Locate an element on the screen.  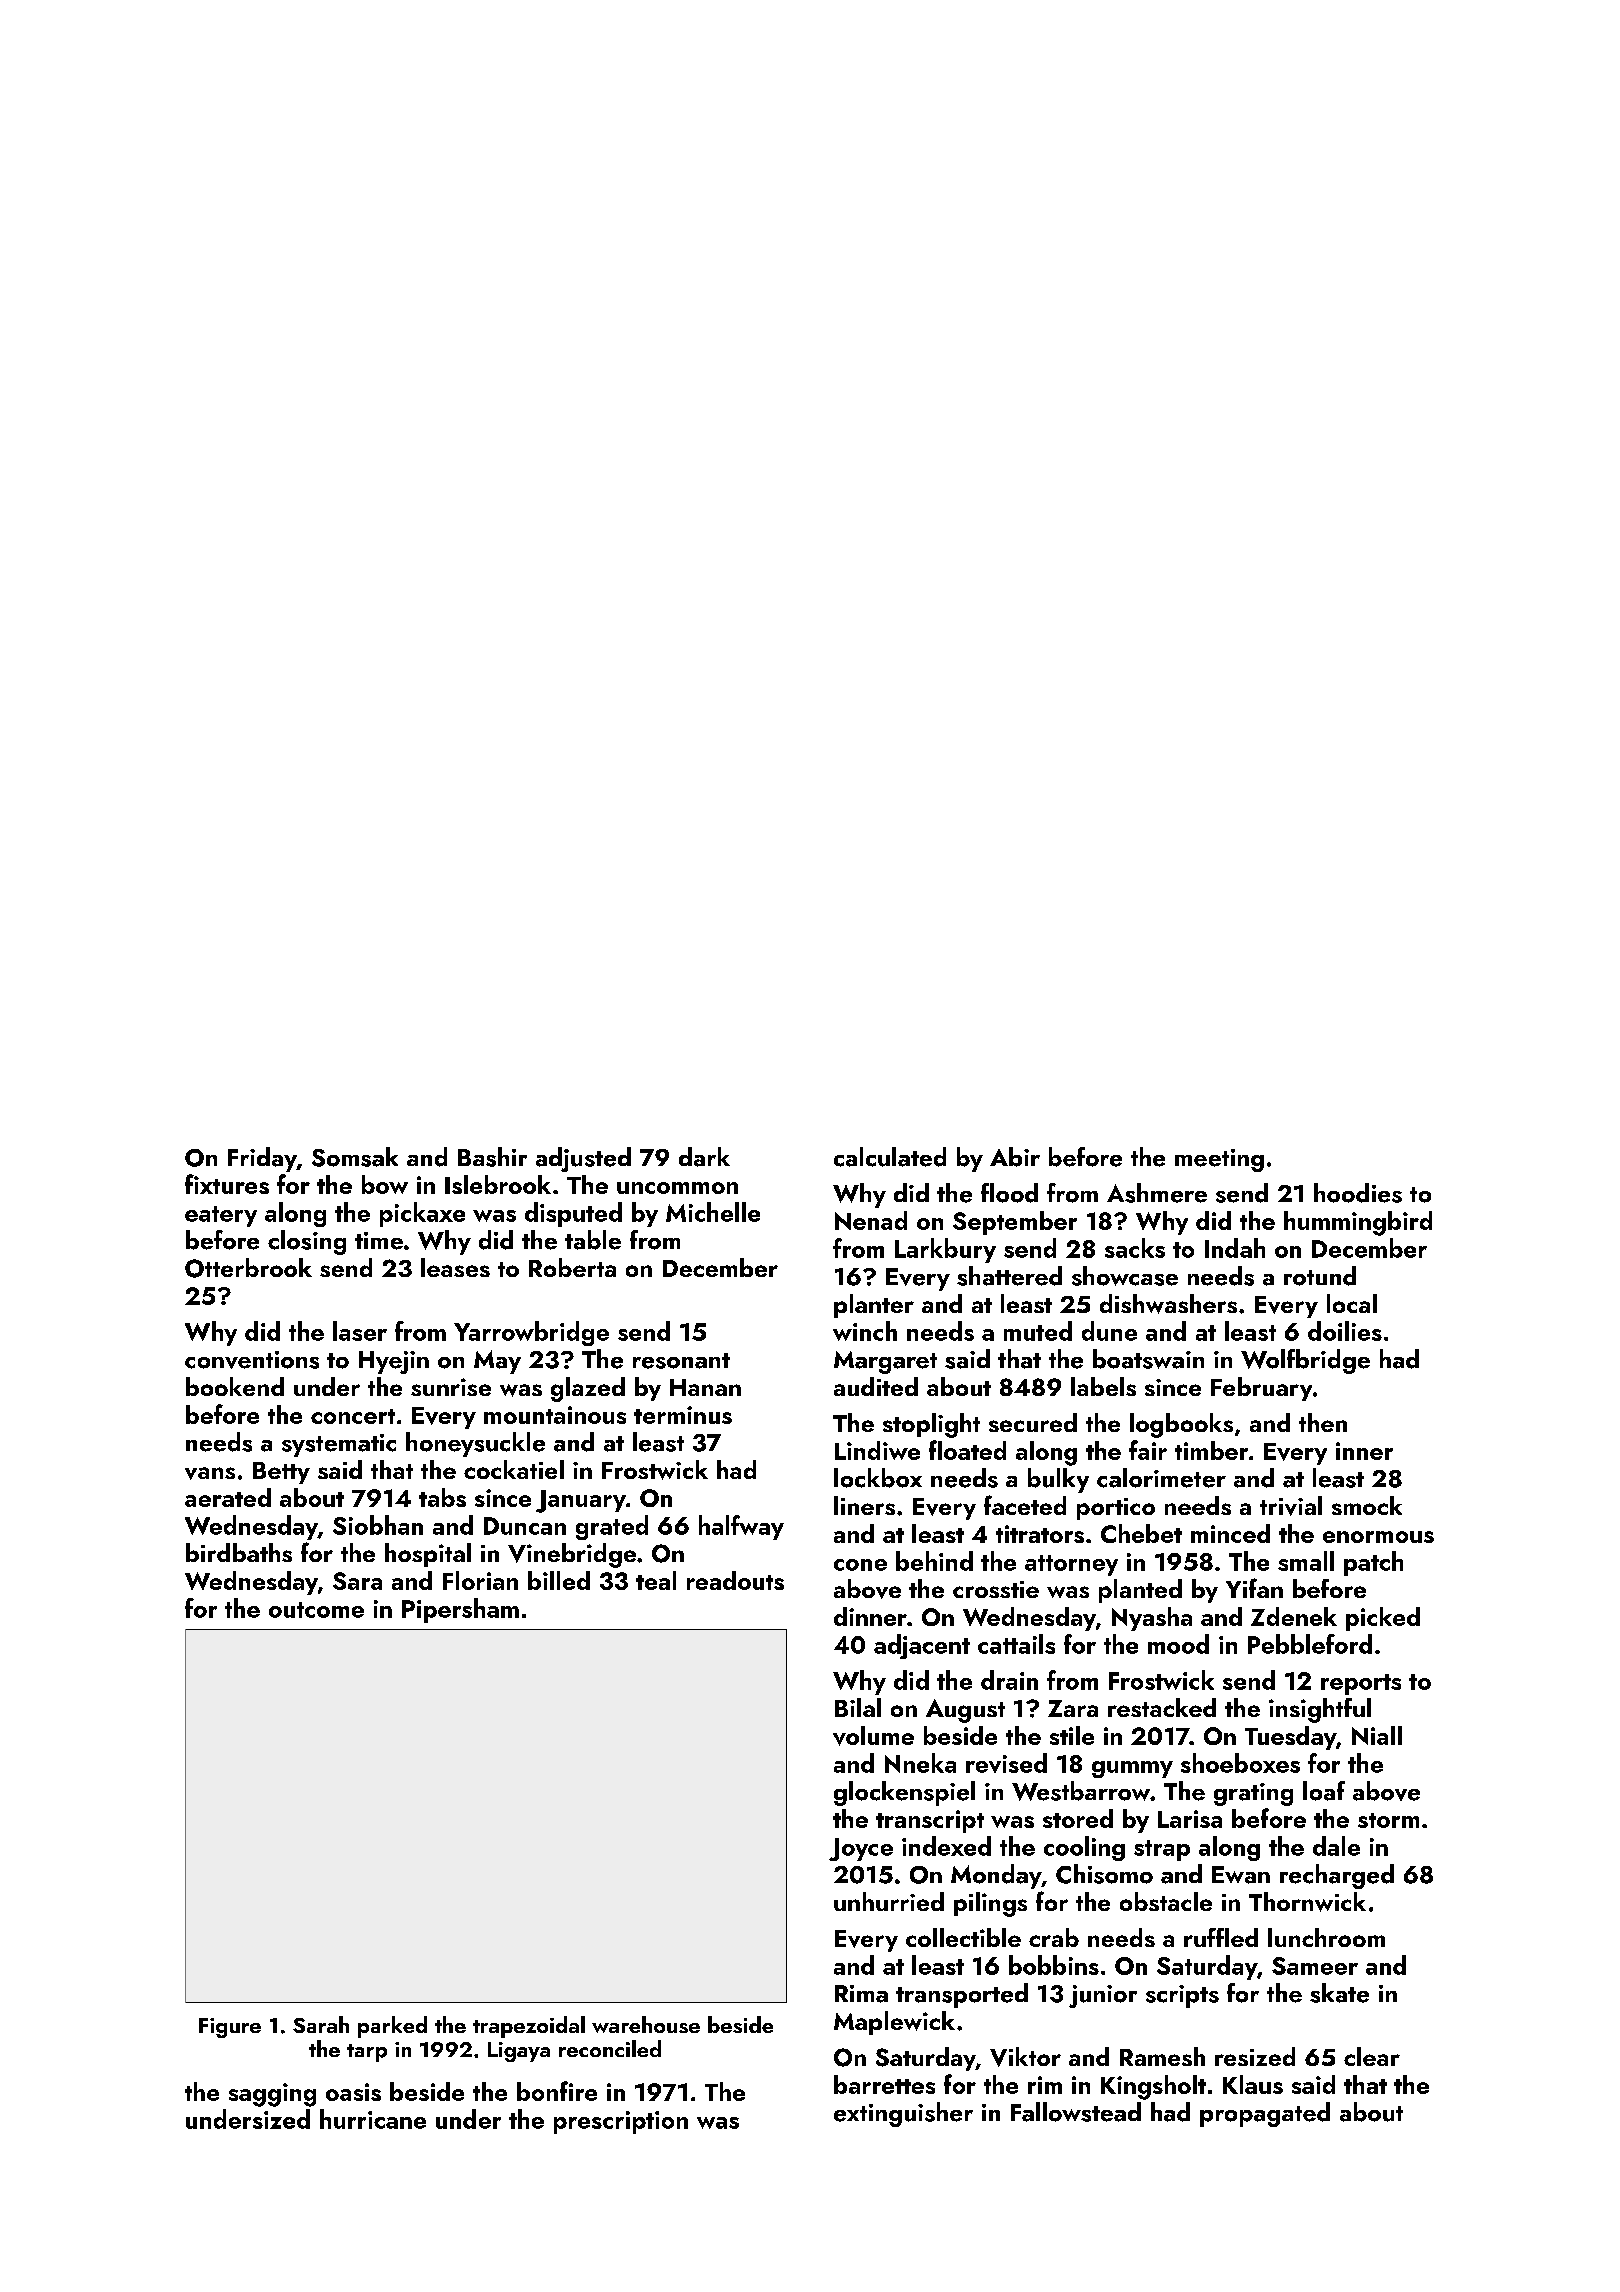
Friday is located at coordinates (262, 1159).
